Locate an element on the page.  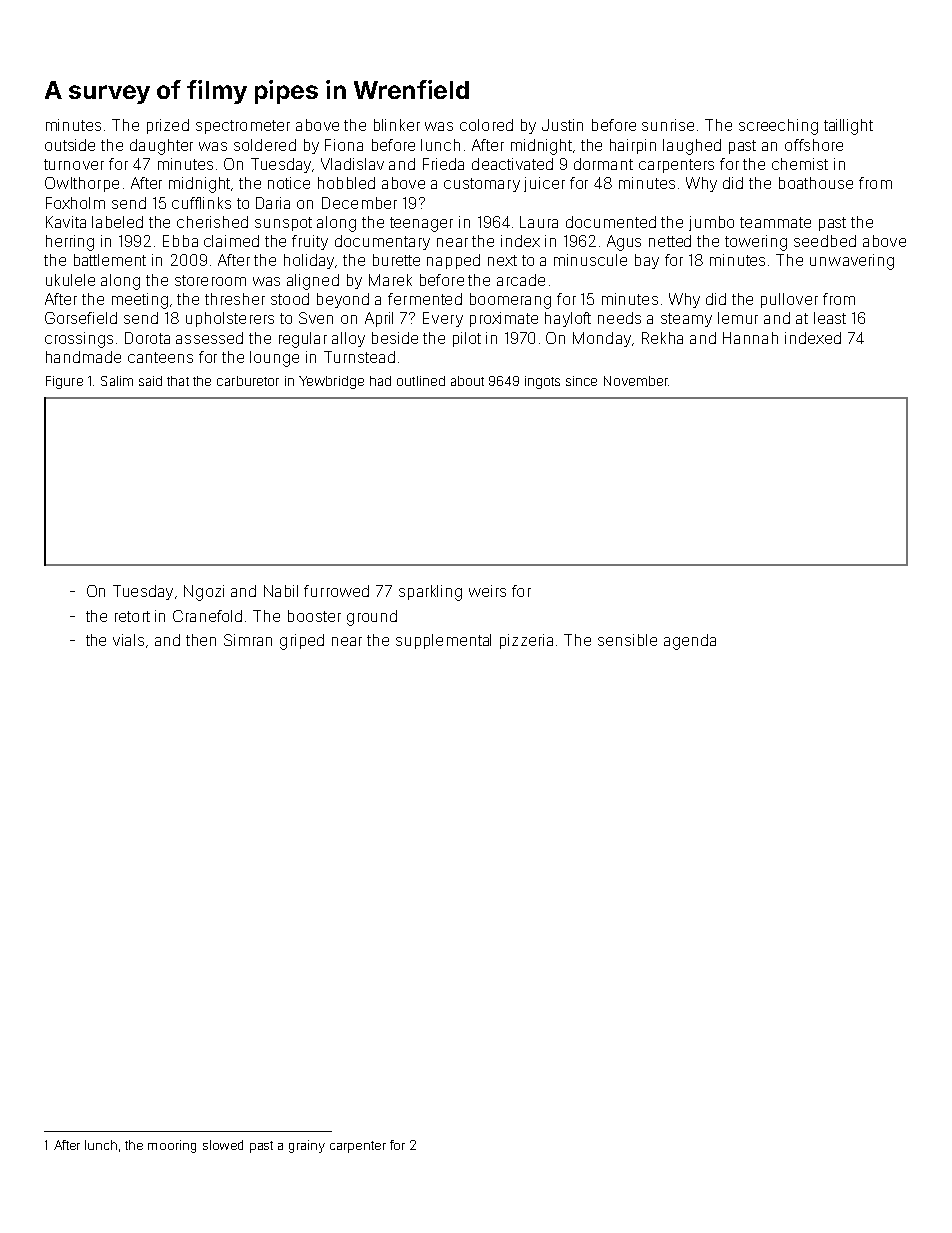
pizzeria is located at coordinates (526, 641).
